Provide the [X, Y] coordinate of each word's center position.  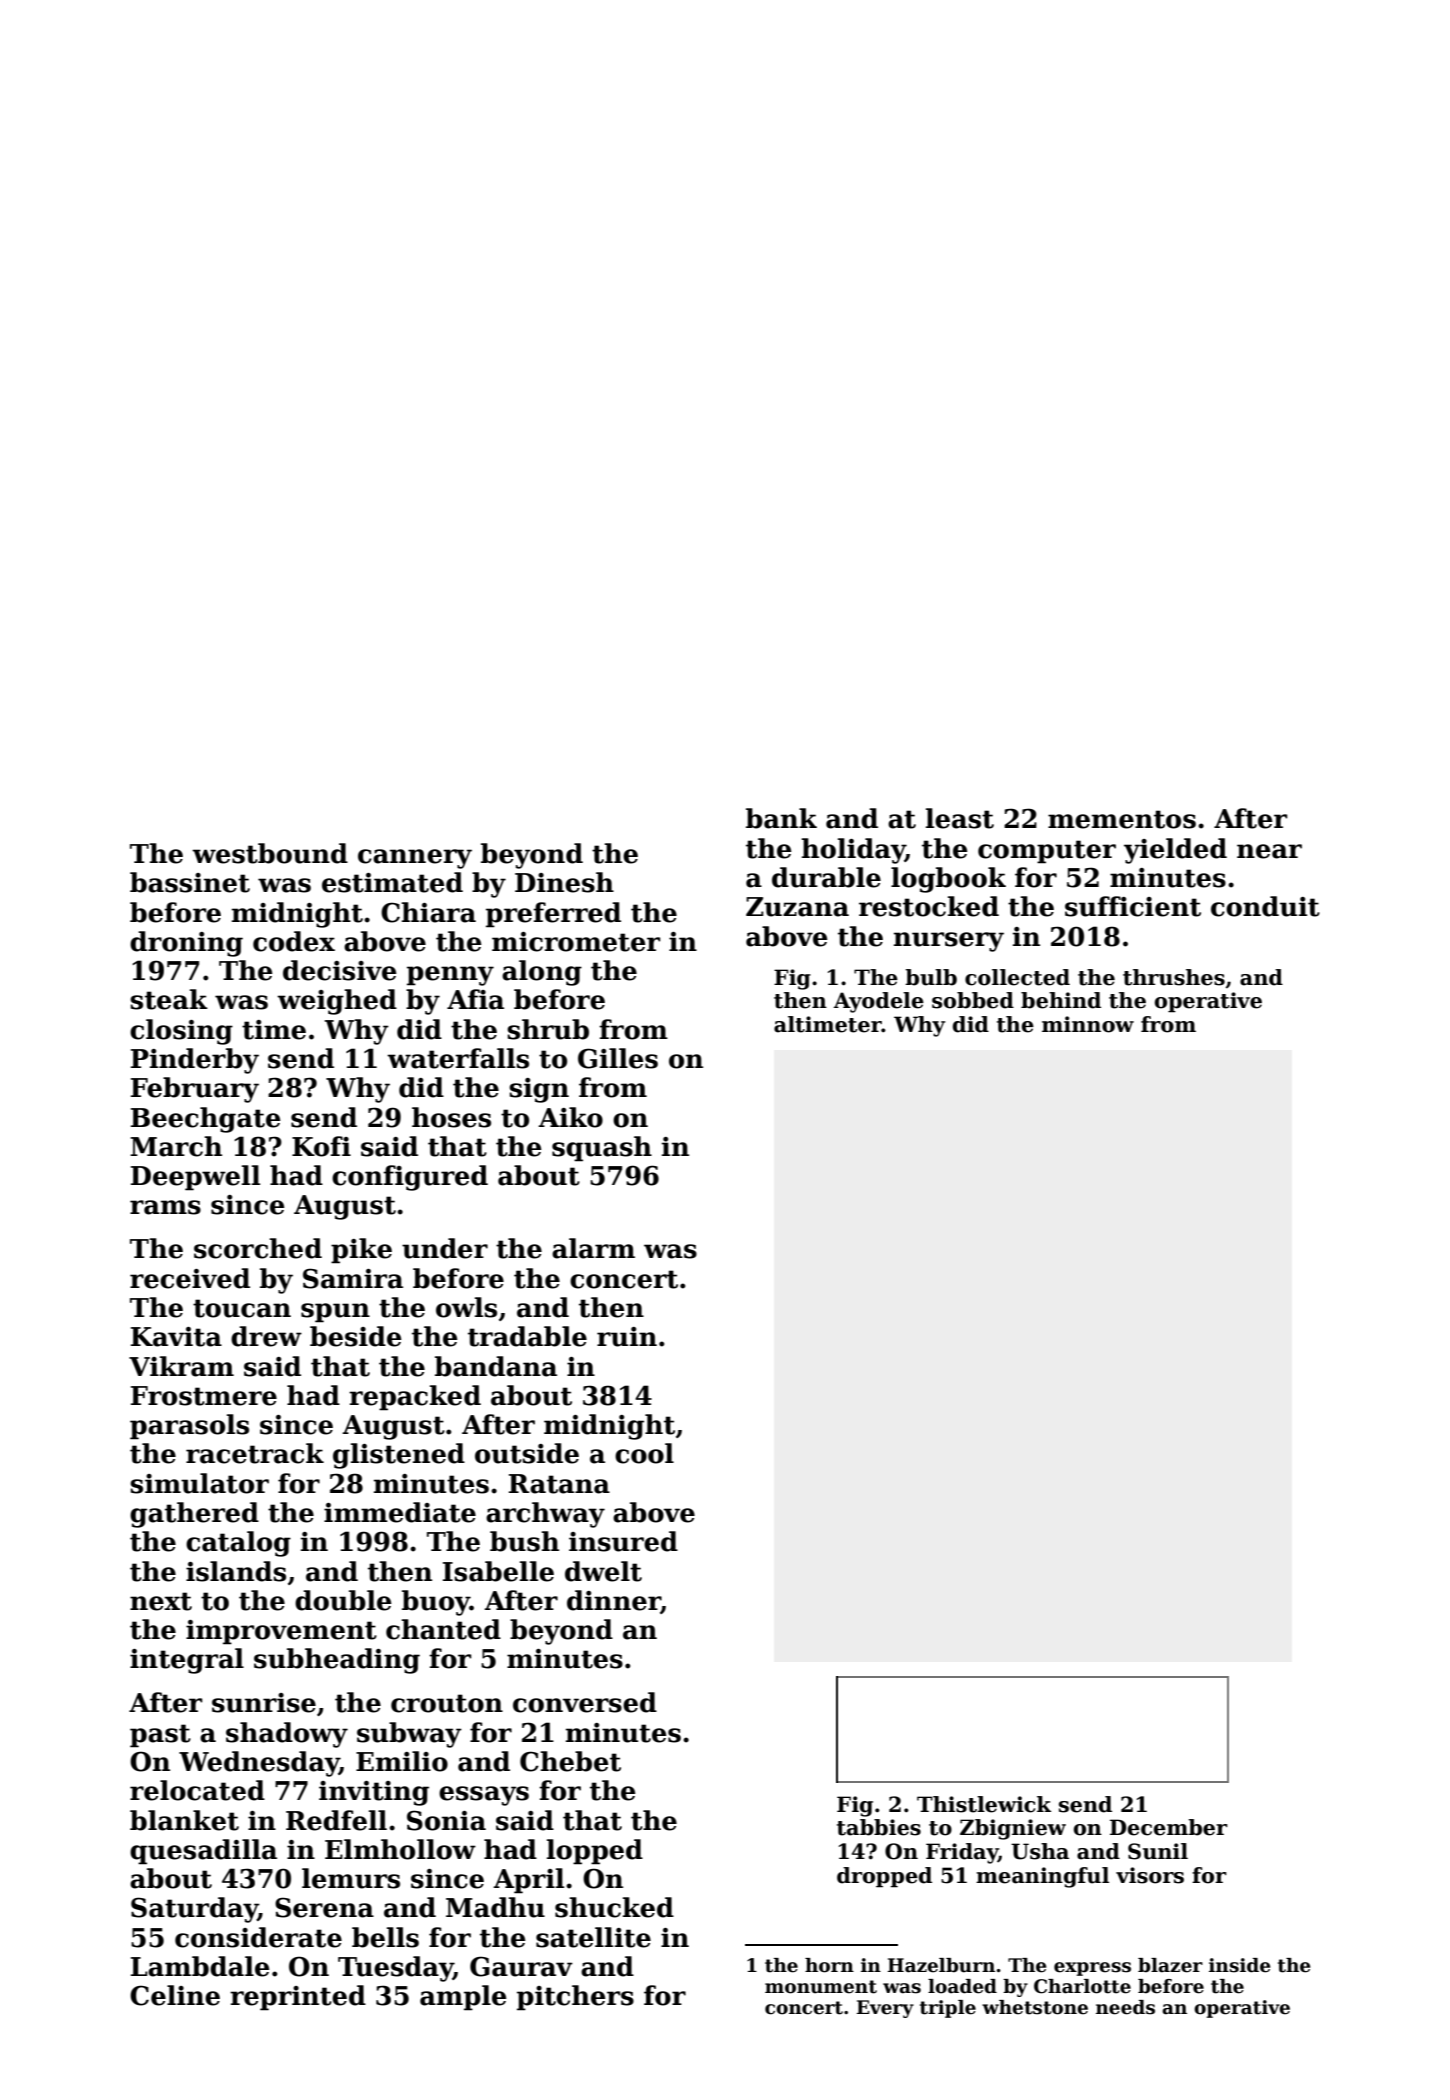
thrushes [1174, 977]
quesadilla [203, 1852]
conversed [585, 1702]
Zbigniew [1013, 1829]
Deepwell [195, 1178]
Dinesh [564, 882]
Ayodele [878, 1002]
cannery [415, 859]
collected [1017, 977]
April [528, 1881]
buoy [436, 1603]
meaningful [1042, 1877]
